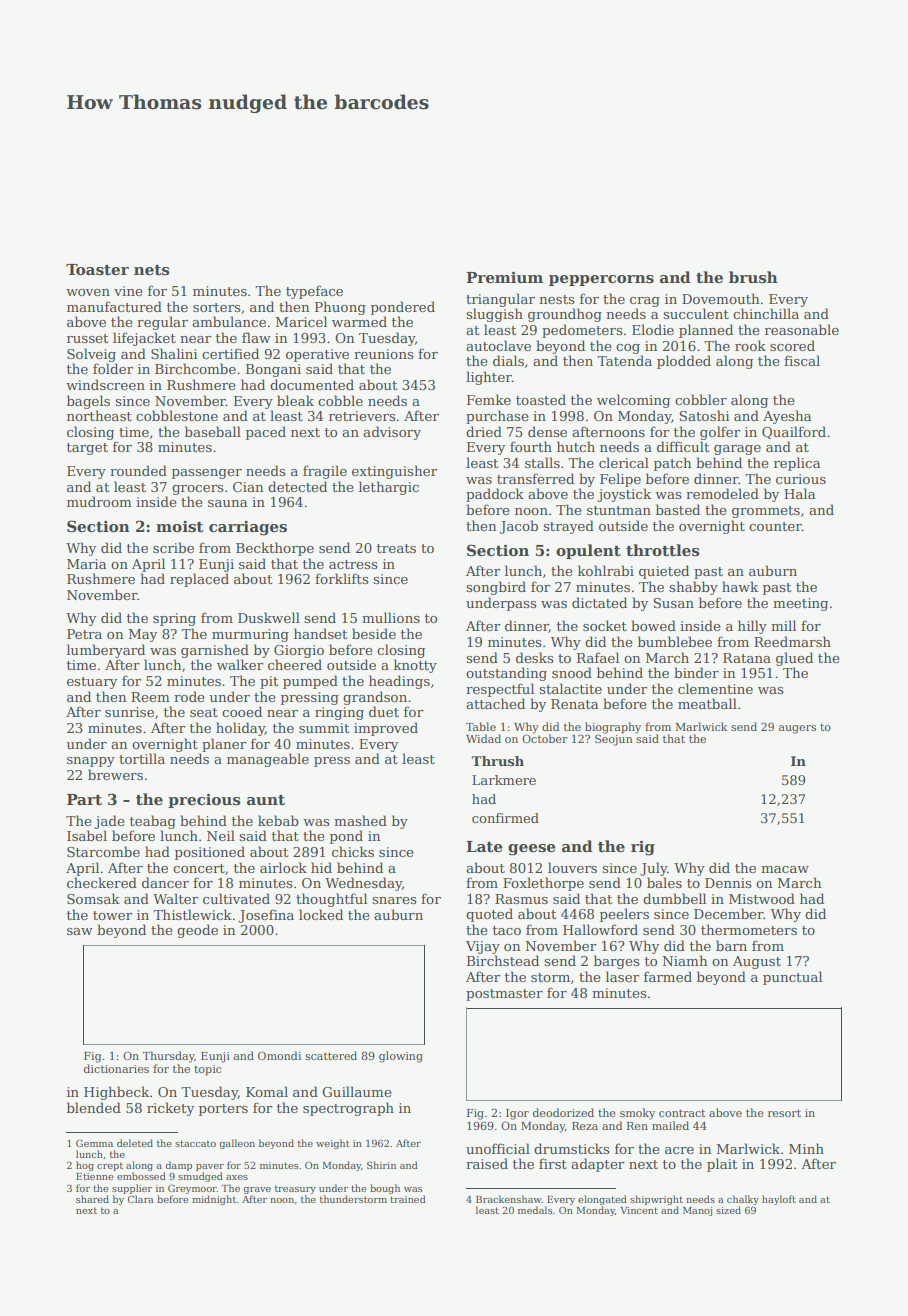 The height and width of the page is (1316, 908). Describe the element at coordinates (504, 995) in the page. I see `postmaster` at that location.
